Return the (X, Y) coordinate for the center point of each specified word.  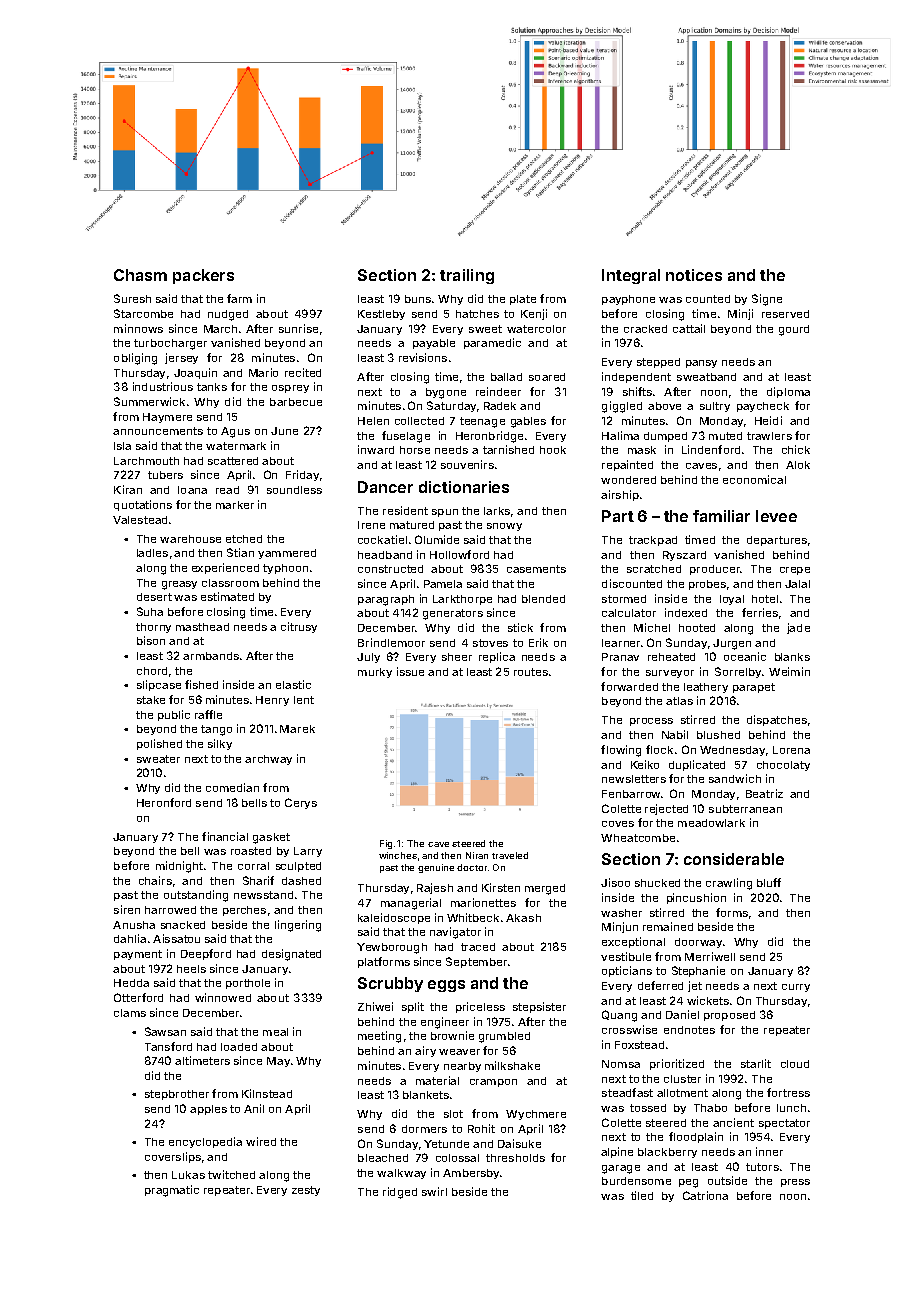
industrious (163, 386)
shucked (657, 883)
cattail (689, 328)
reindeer (498, 391)
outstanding (196, 896)
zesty (306, 1191)
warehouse (190, 539)
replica (497, 657)
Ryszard (684, 556)
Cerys (301, 803)
